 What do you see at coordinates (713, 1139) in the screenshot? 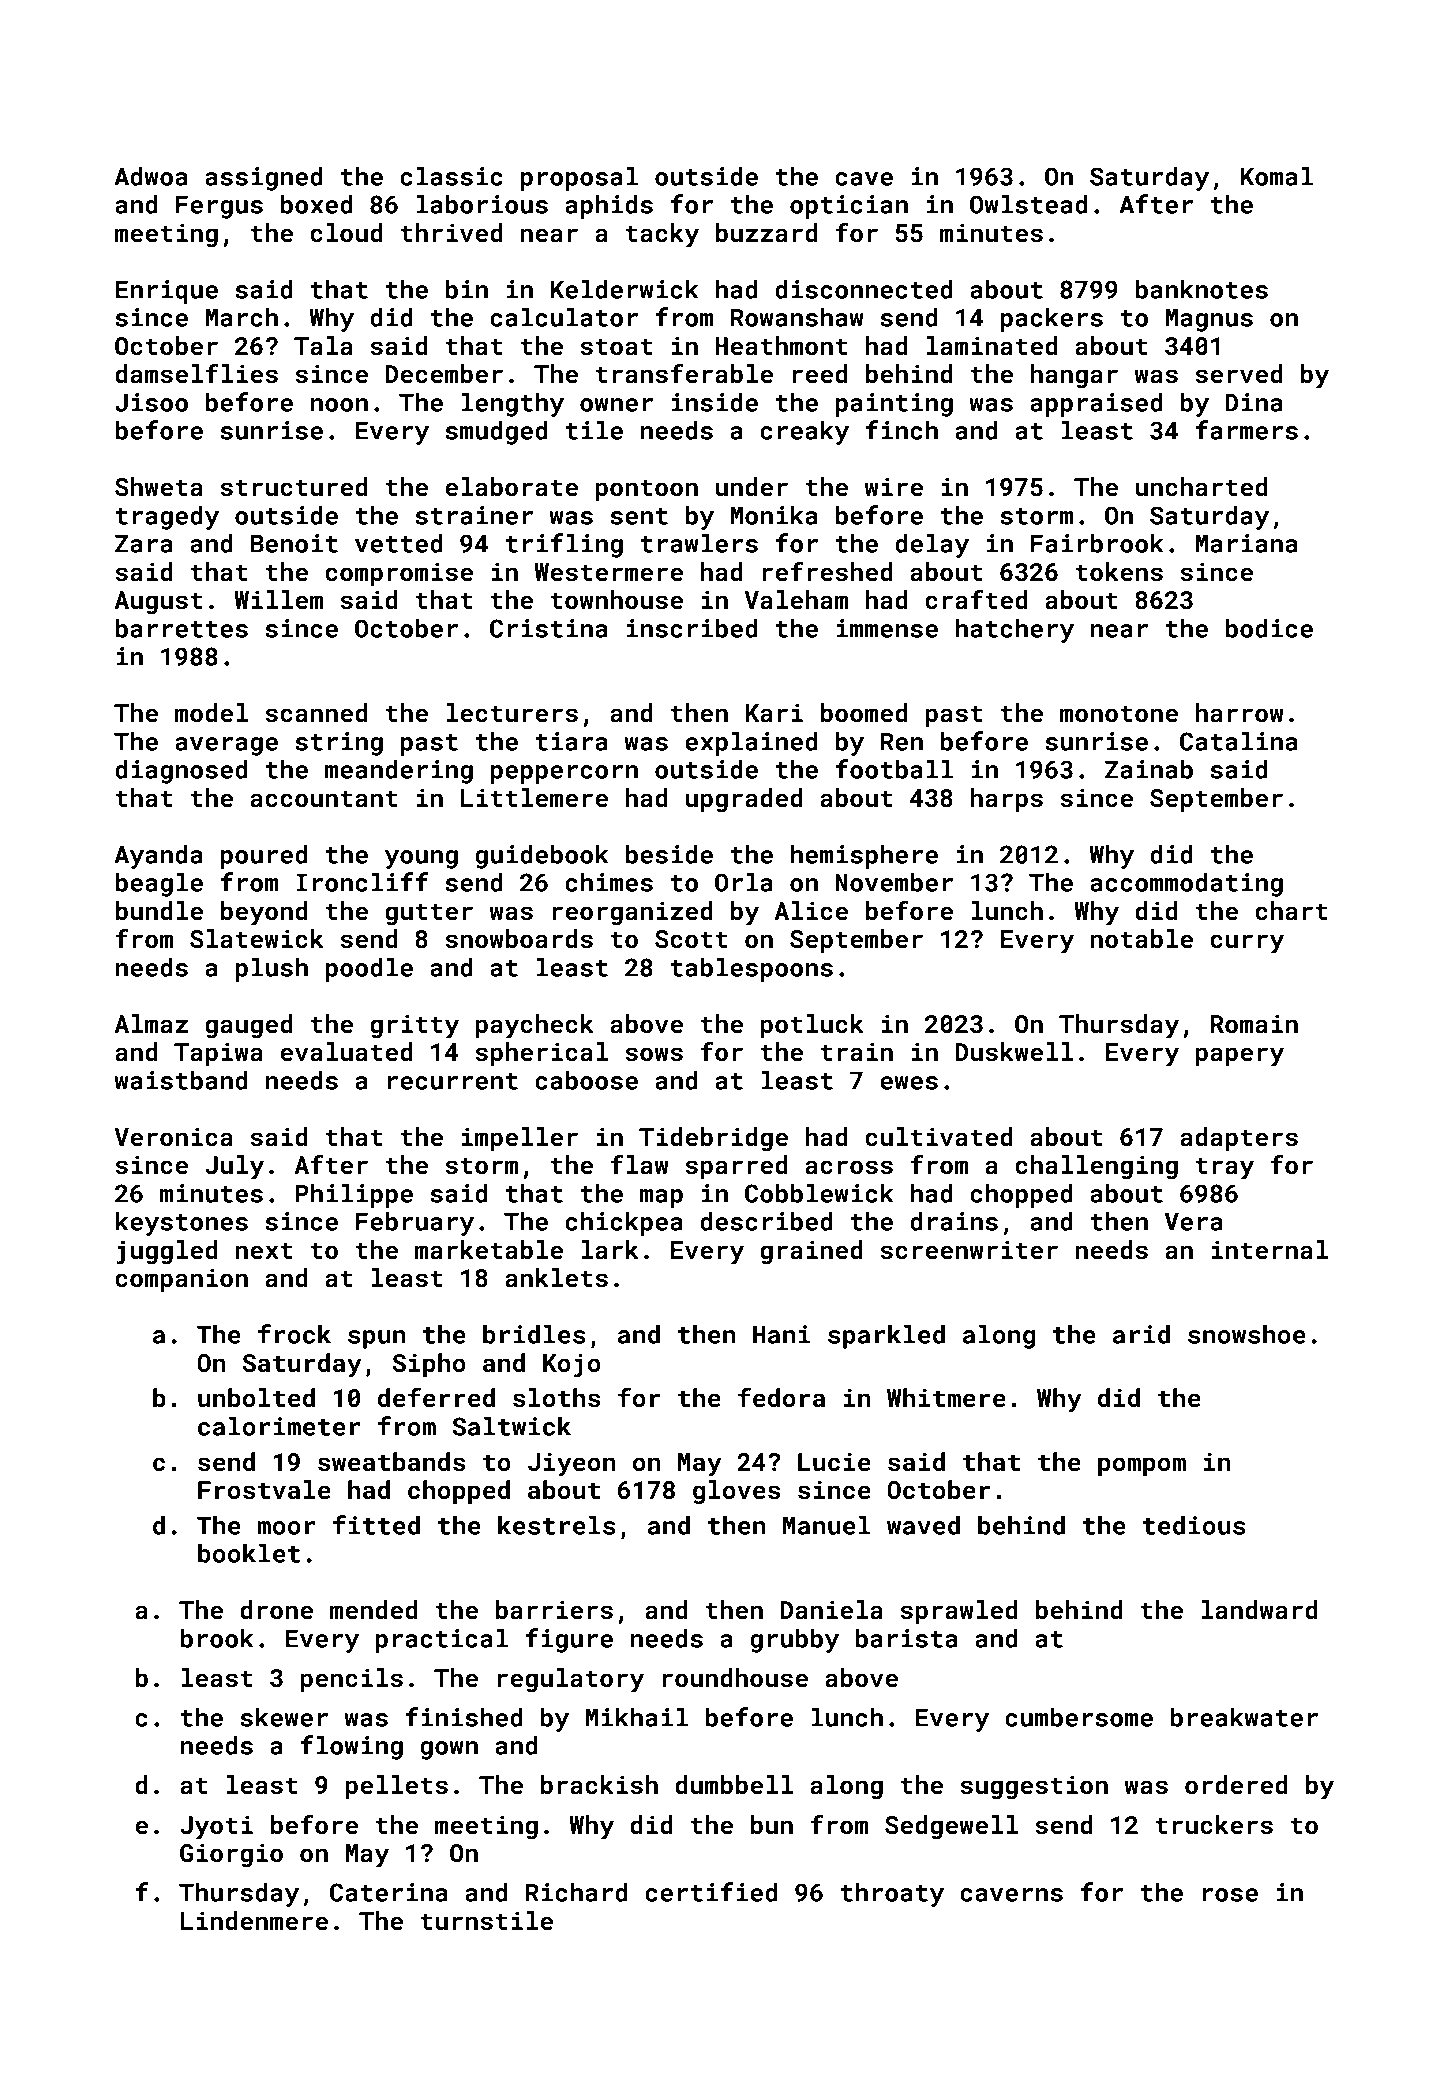
I see `Tidebridge` at bounding box center [713, 1139].
